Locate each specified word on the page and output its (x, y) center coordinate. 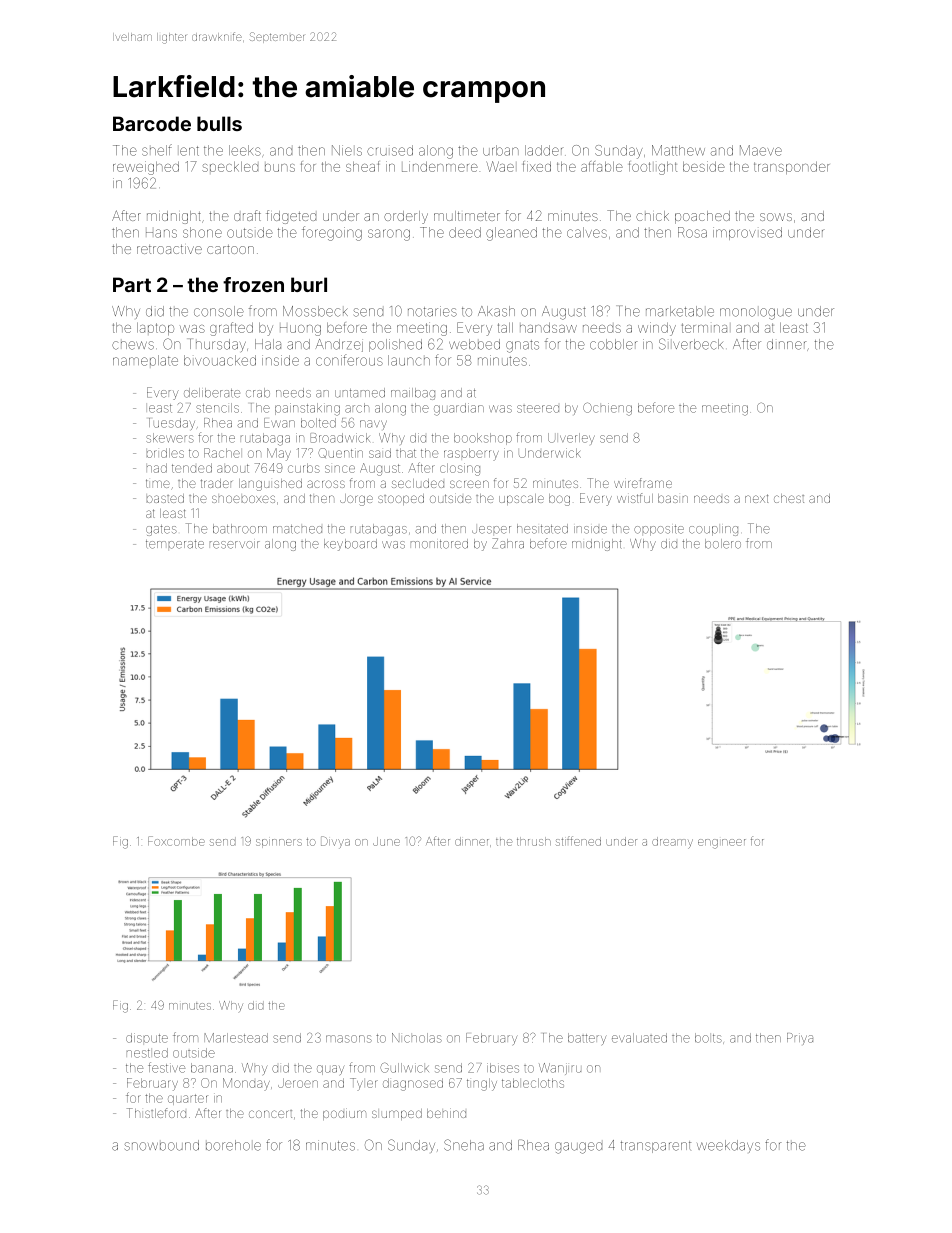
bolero (723, 544)
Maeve (761, 150)
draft (247, 215)
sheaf (362, 166)
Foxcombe (176, 841)
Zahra (508, 543)
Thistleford (156, 1113)
